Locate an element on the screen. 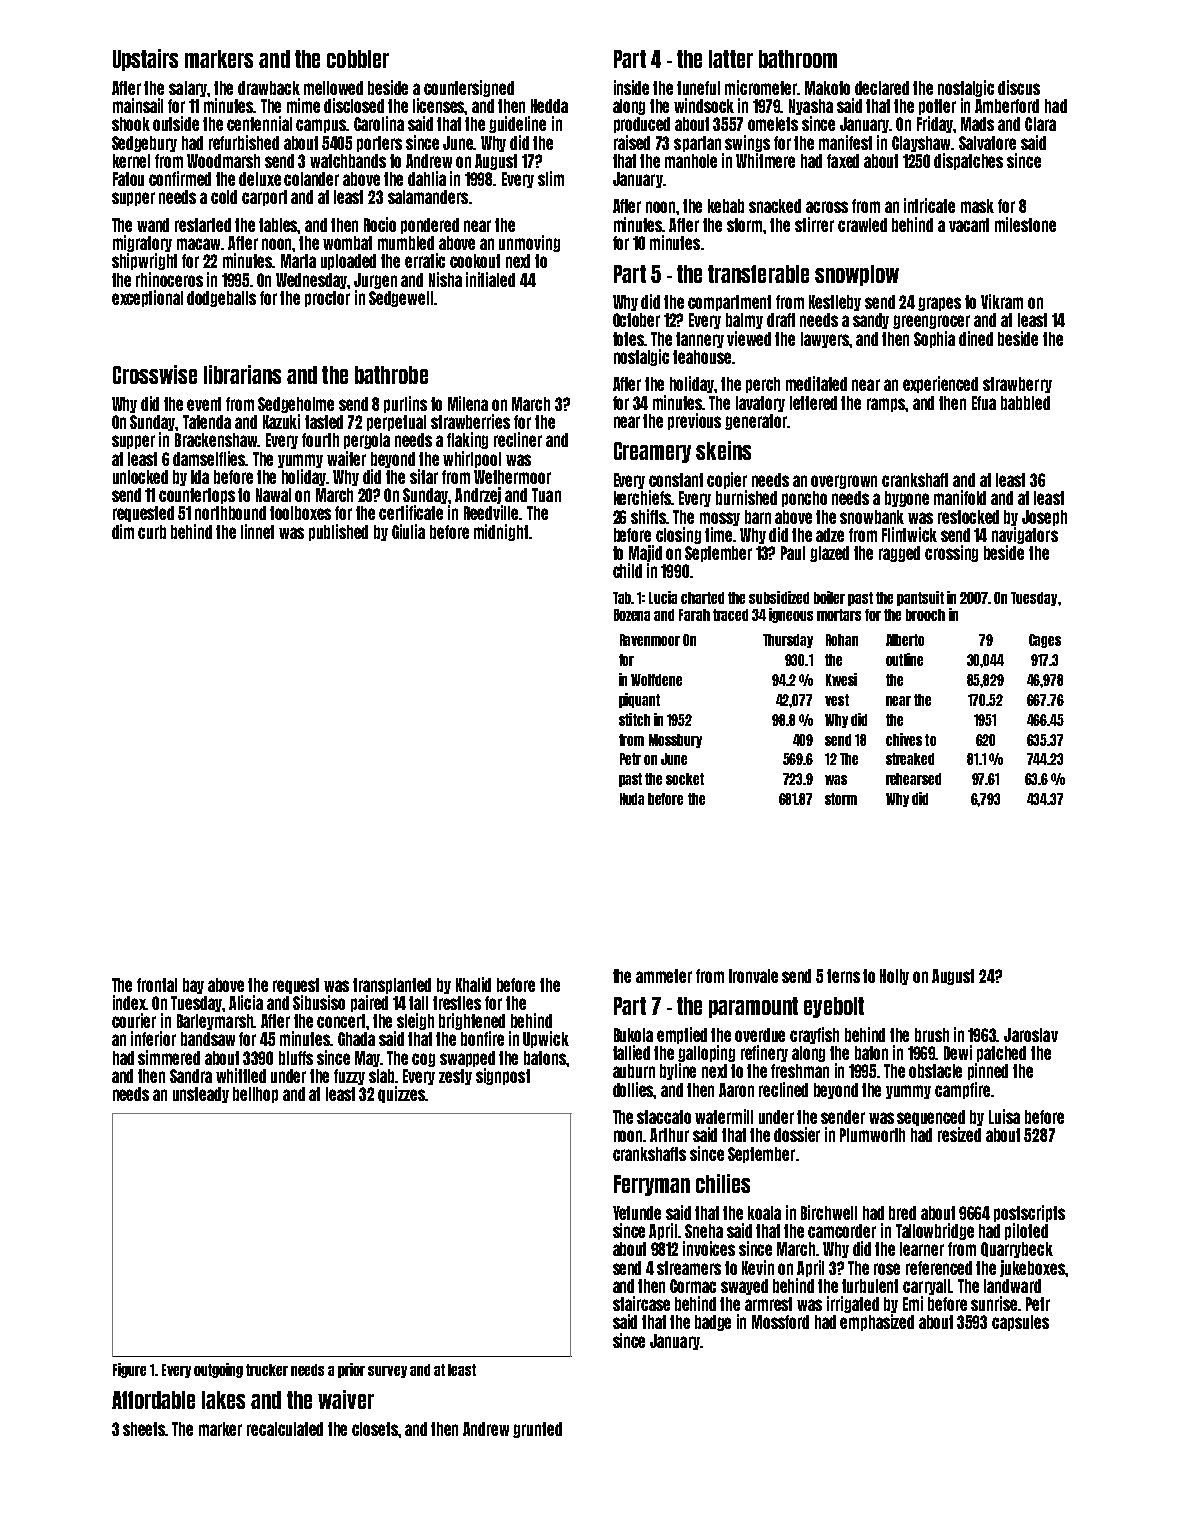 This screenshot has width=1184, height=1533. rehearsed is located at coordinates (913, 779).
